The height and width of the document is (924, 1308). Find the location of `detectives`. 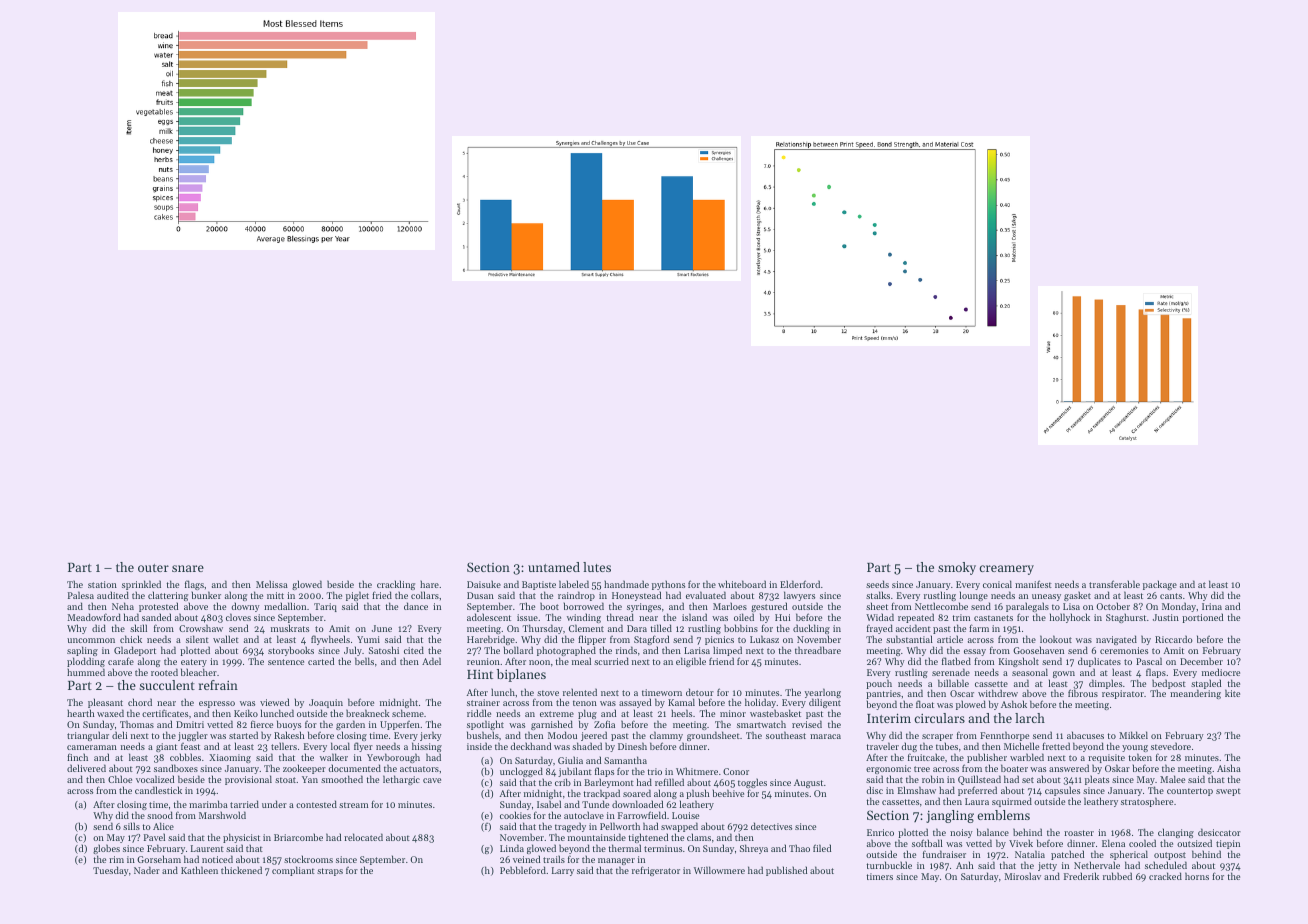

detectives is located at coordinates (771, 826).
